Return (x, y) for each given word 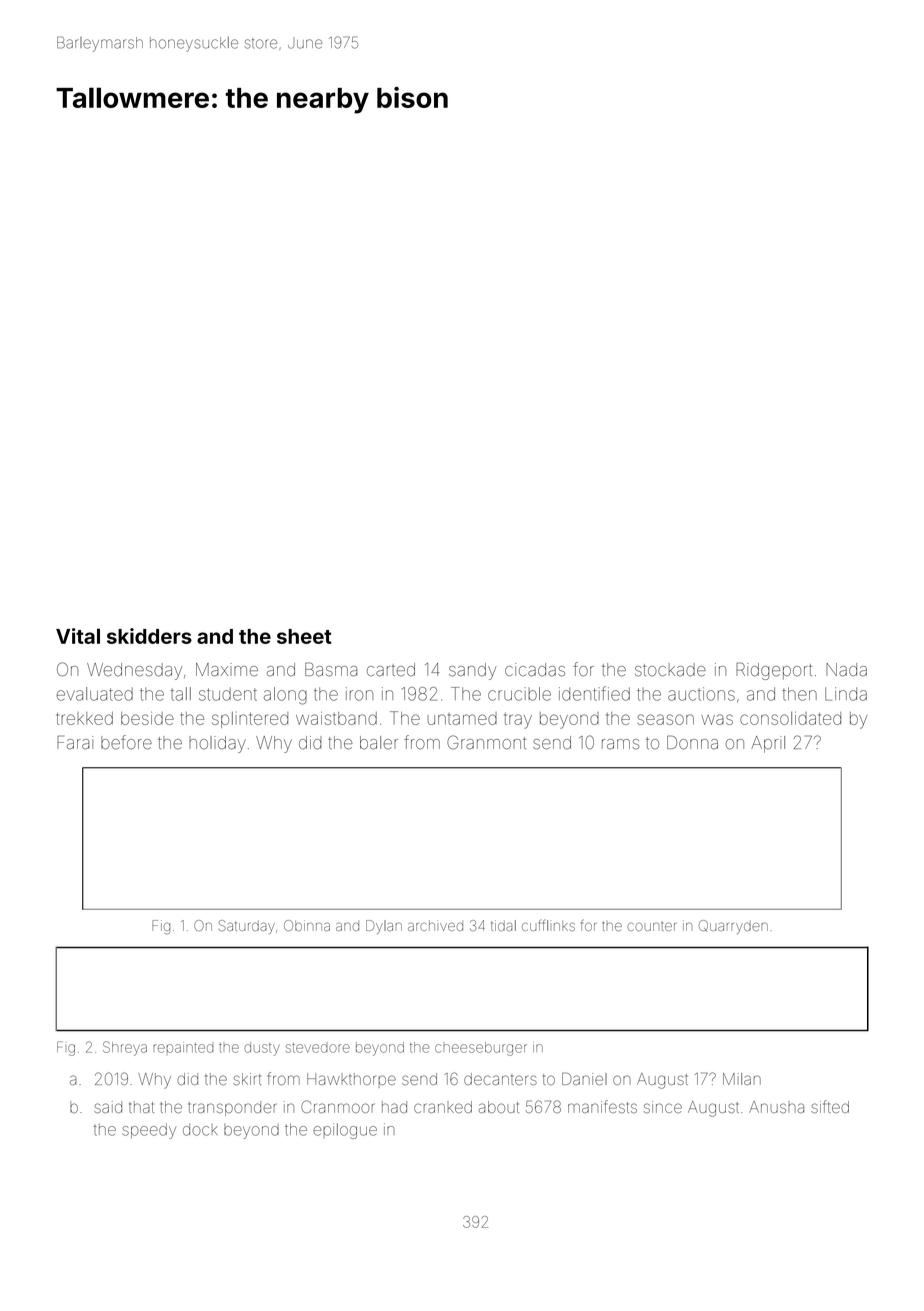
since (663, 1107)
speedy (149, 1131)
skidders (149, 636)
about (499, 1107)
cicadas (535, 670)
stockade (670, 670)
